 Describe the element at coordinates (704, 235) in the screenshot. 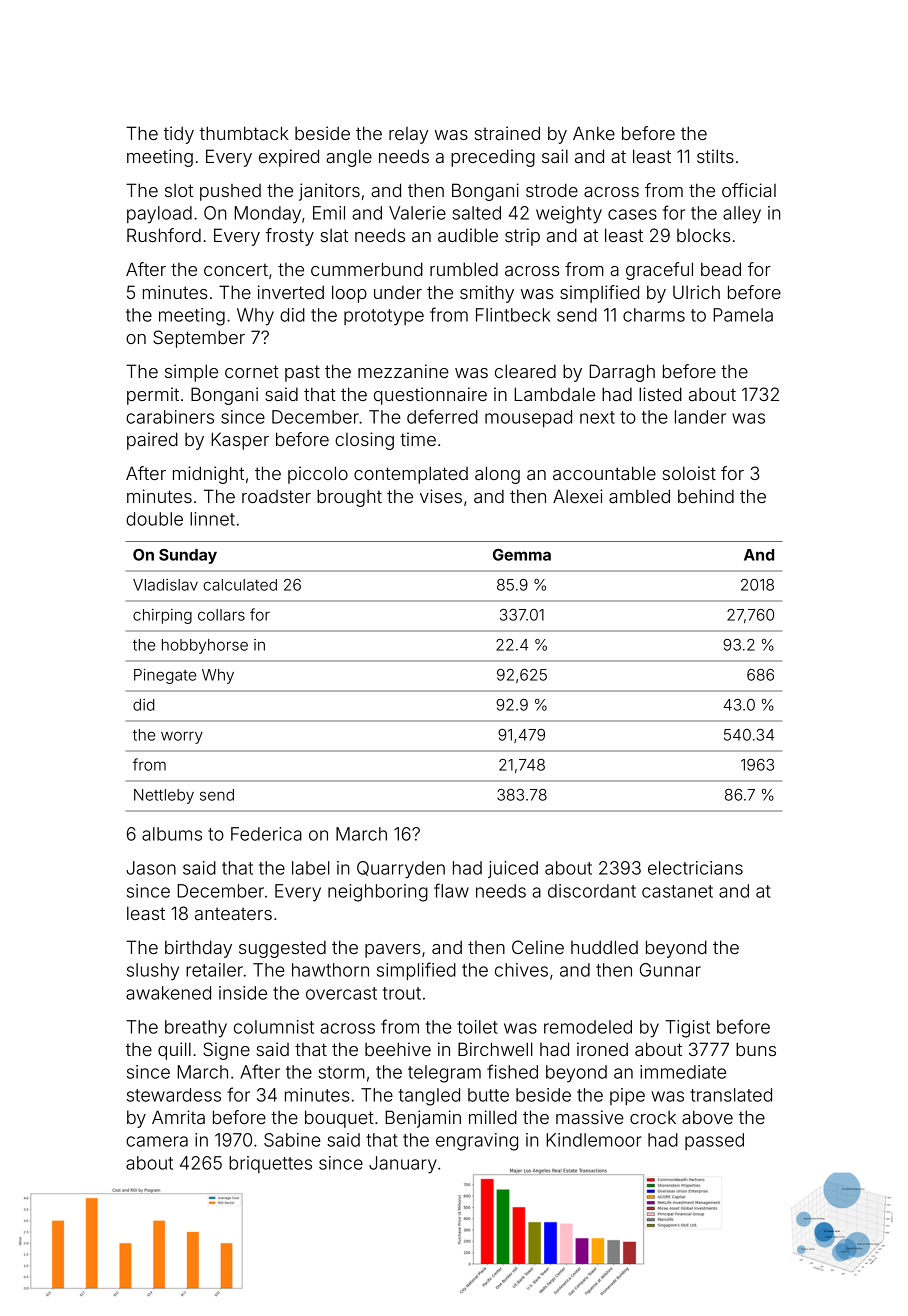

I see `blocks` at that location.
